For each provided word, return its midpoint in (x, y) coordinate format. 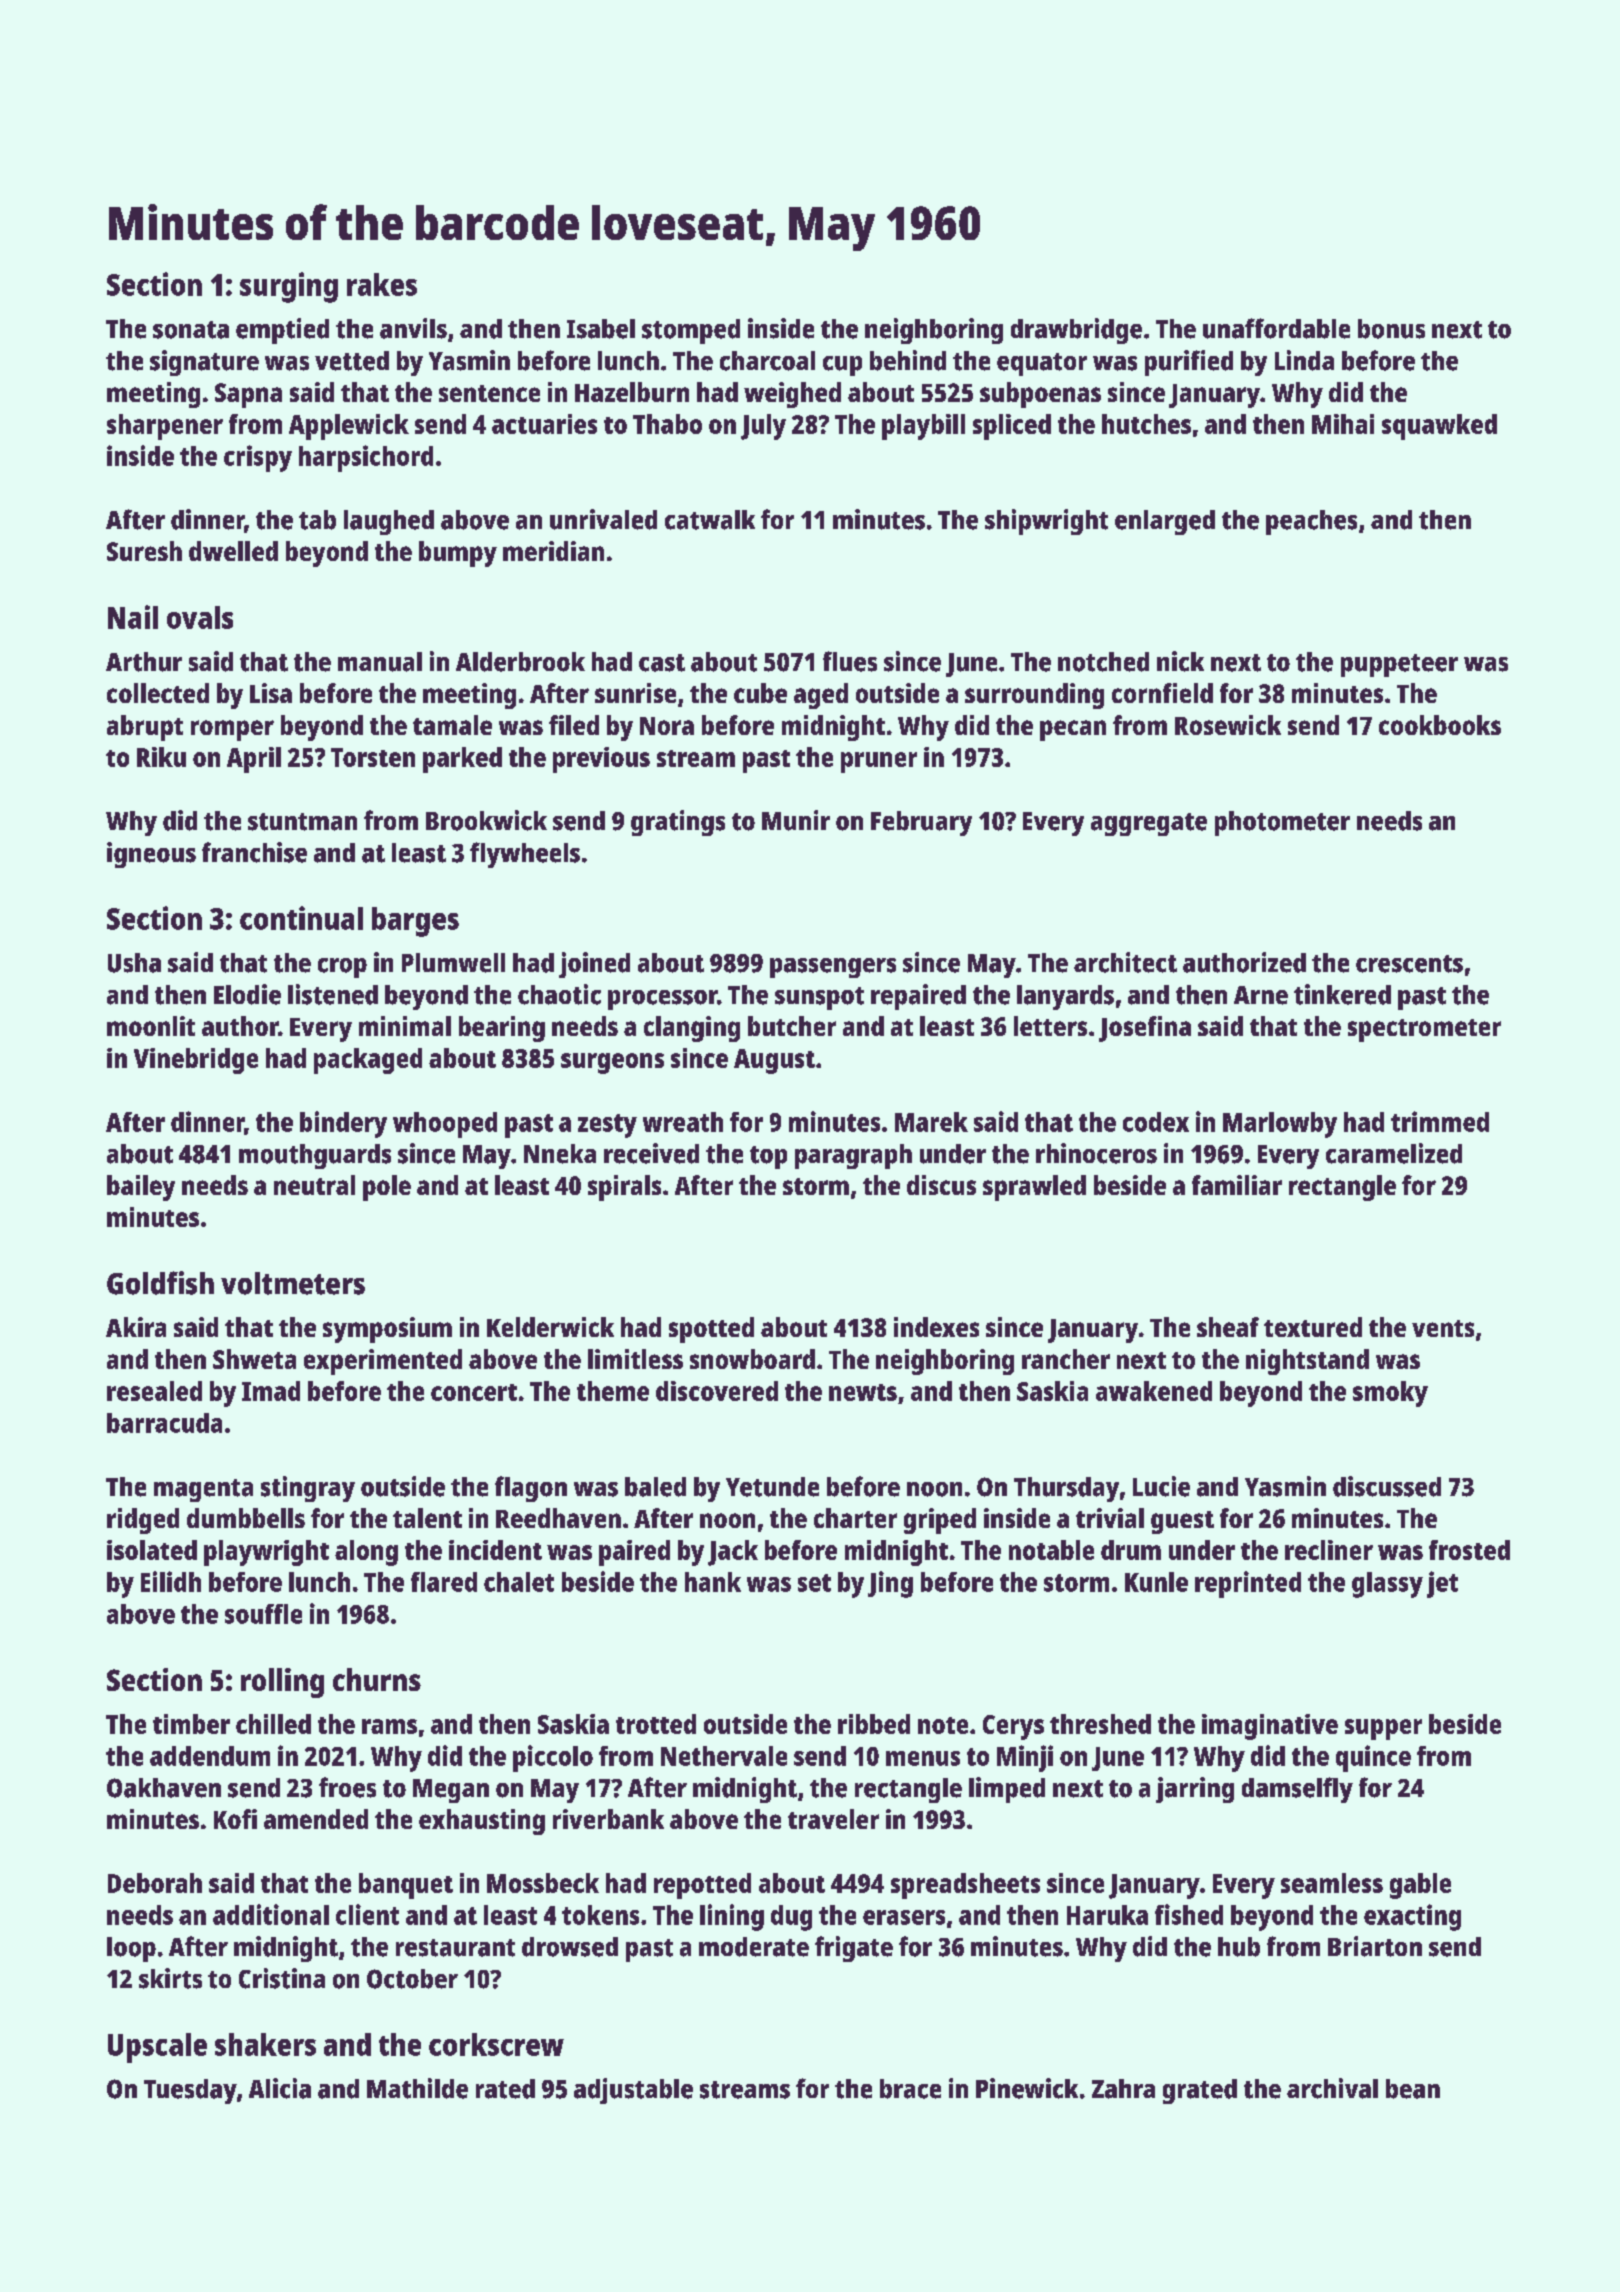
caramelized (1394, 1153)
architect (1125, 962)
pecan (1073, 730)
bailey (141, 1188)
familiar (1237, 1185)
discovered (717, 1391)
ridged (143, 1521)
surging (289, 287)
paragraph (853, 1156)
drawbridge (1076, 331)
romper (232, 730)
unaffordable (1276, 328)
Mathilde (417, 2088)
